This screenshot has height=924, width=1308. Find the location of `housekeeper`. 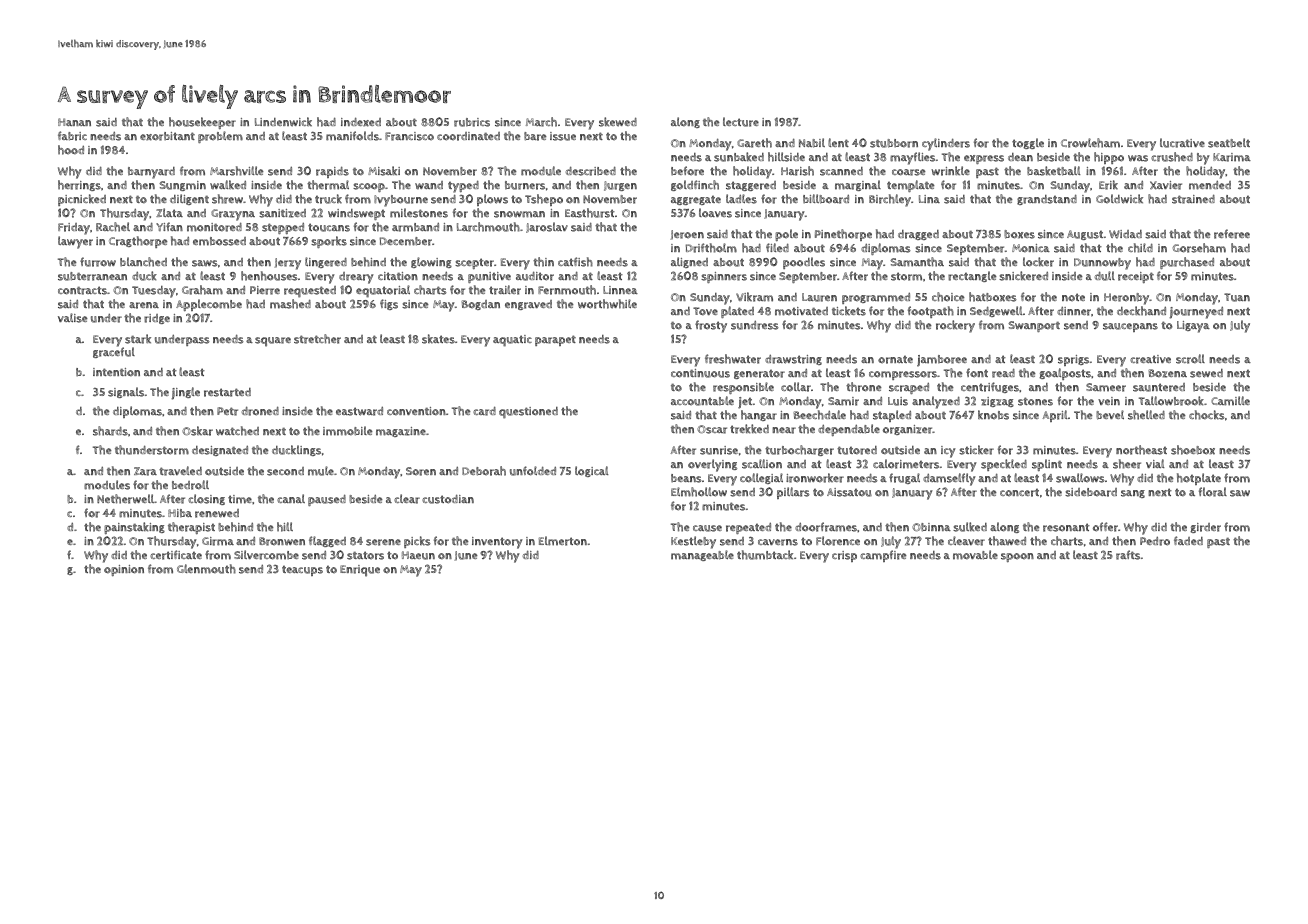

housekeeper is located at coordinates (202, 123).
